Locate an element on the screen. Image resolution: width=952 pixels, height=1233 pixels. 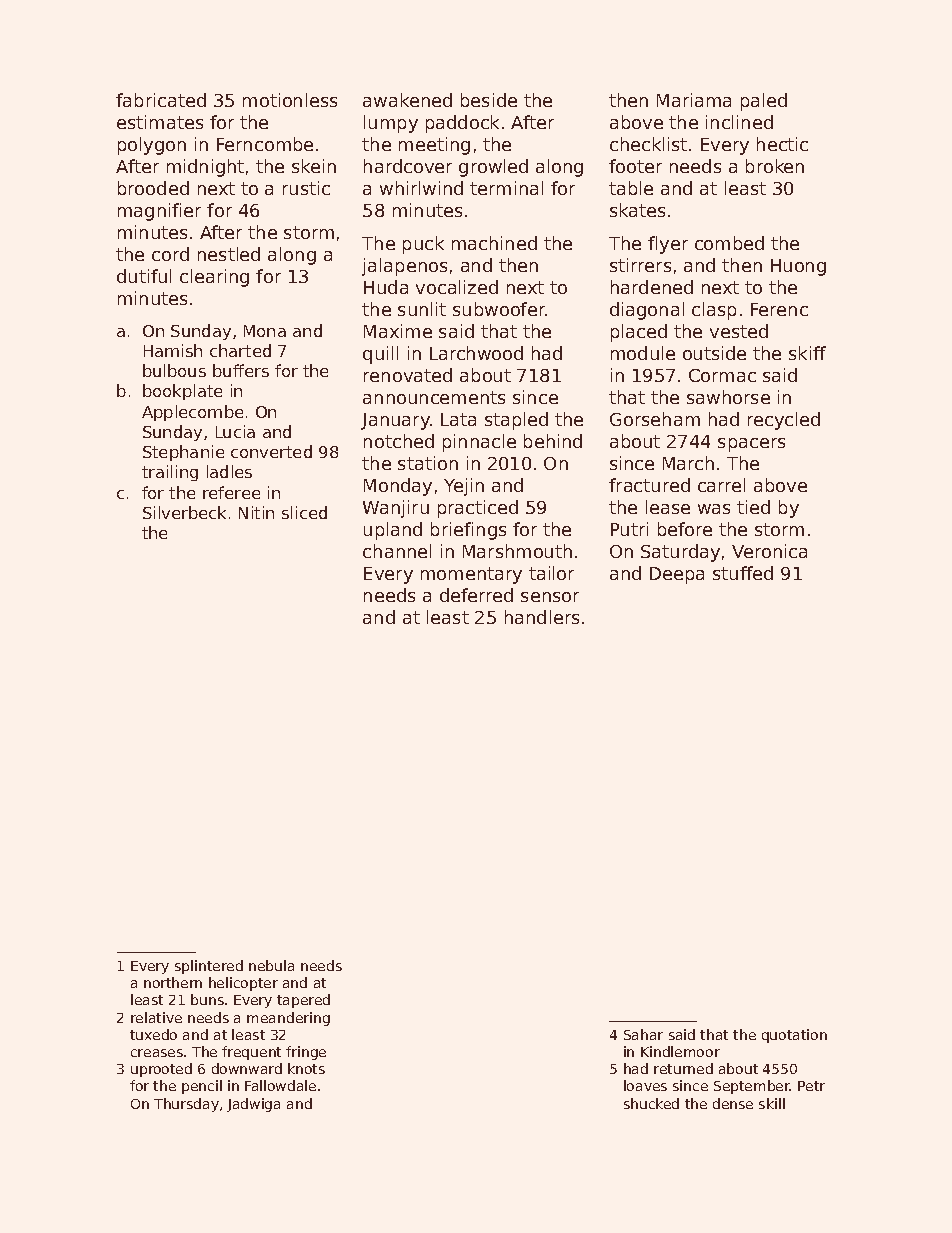
Mariama is located at coordinates (694, 100).
